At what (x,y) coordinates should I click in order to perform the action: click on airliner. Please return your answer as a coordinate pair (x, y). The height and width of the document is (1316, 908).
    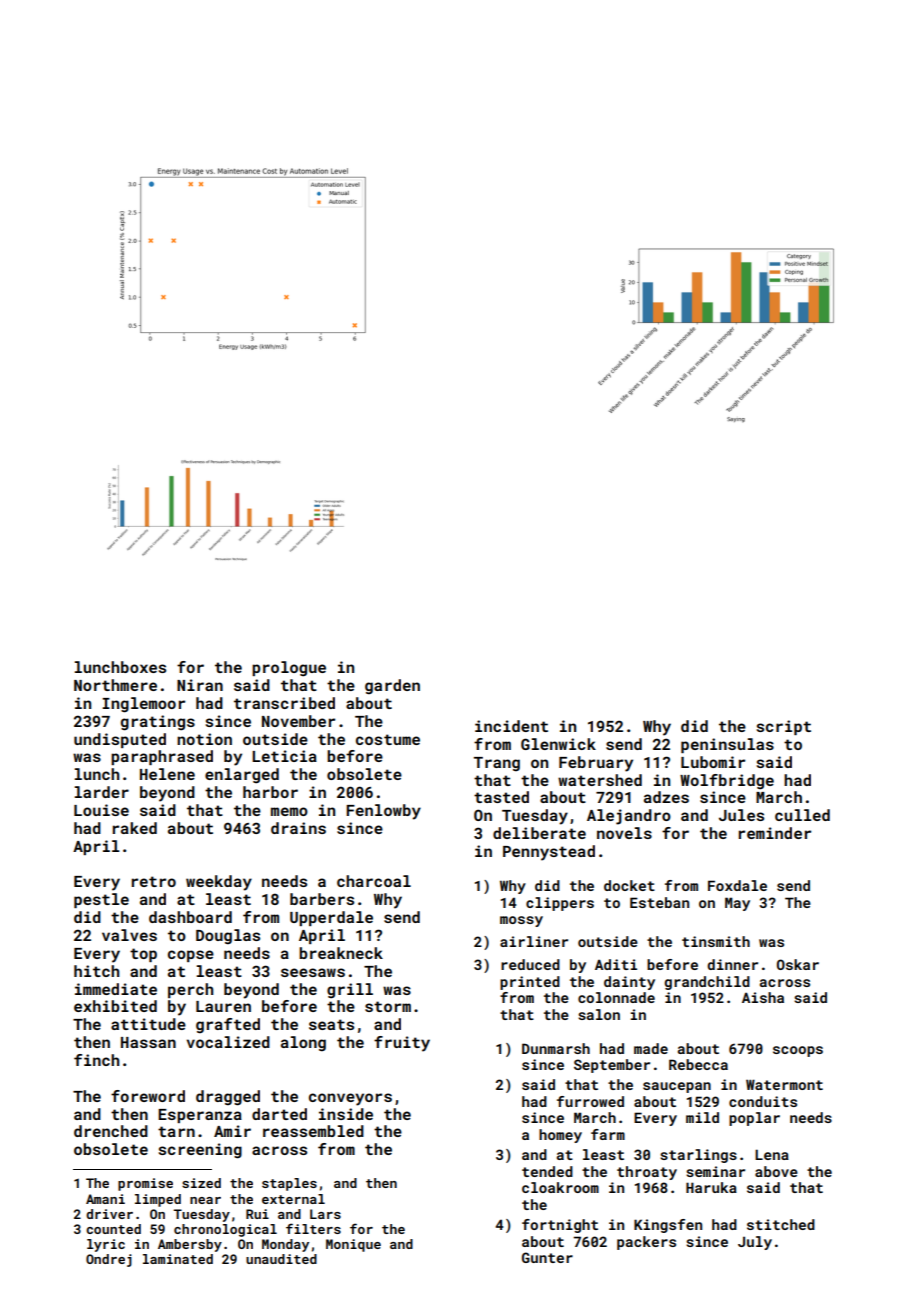
    Looking at the image, I should click on (534, 941).
